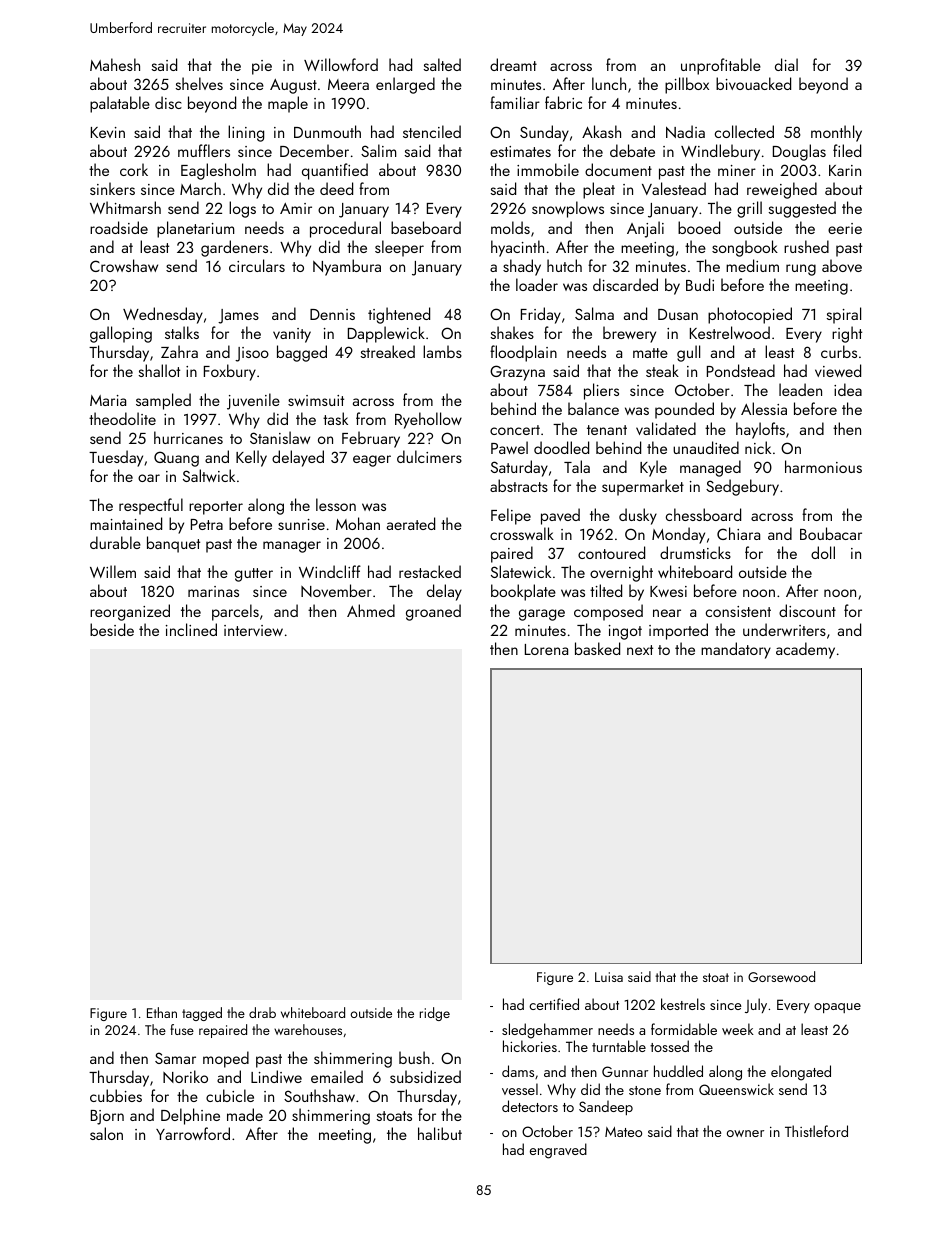 The width and height of the document is (952, 1233). Describe the element at coordinates (162, 1012) in the document. I see `Ethan` at that location.
